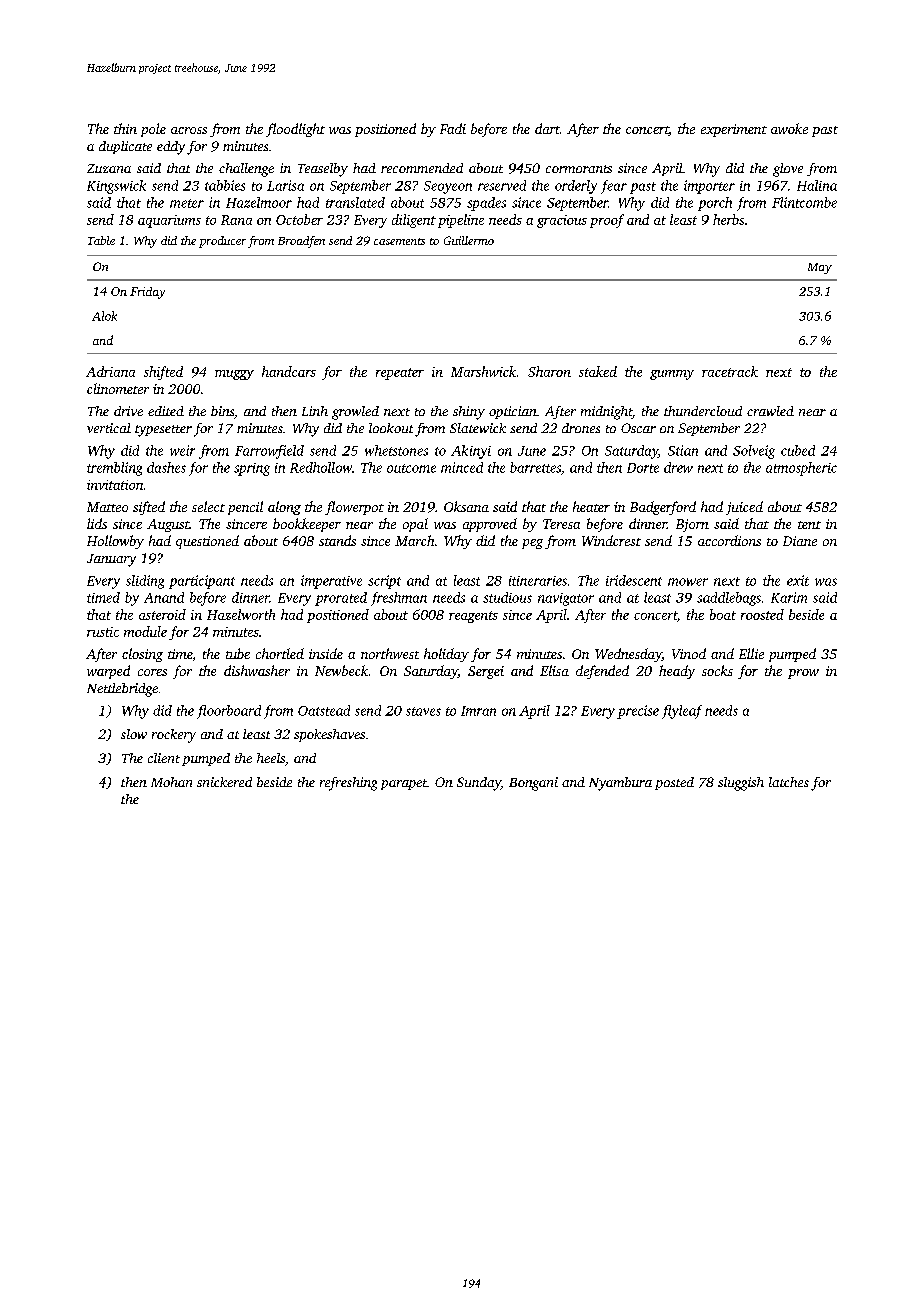 Image resolution: width=924 pixels, height=1308 pixels. Describe the element at coordinates (579, 169) in the image. I see `cormorants` at that location.
